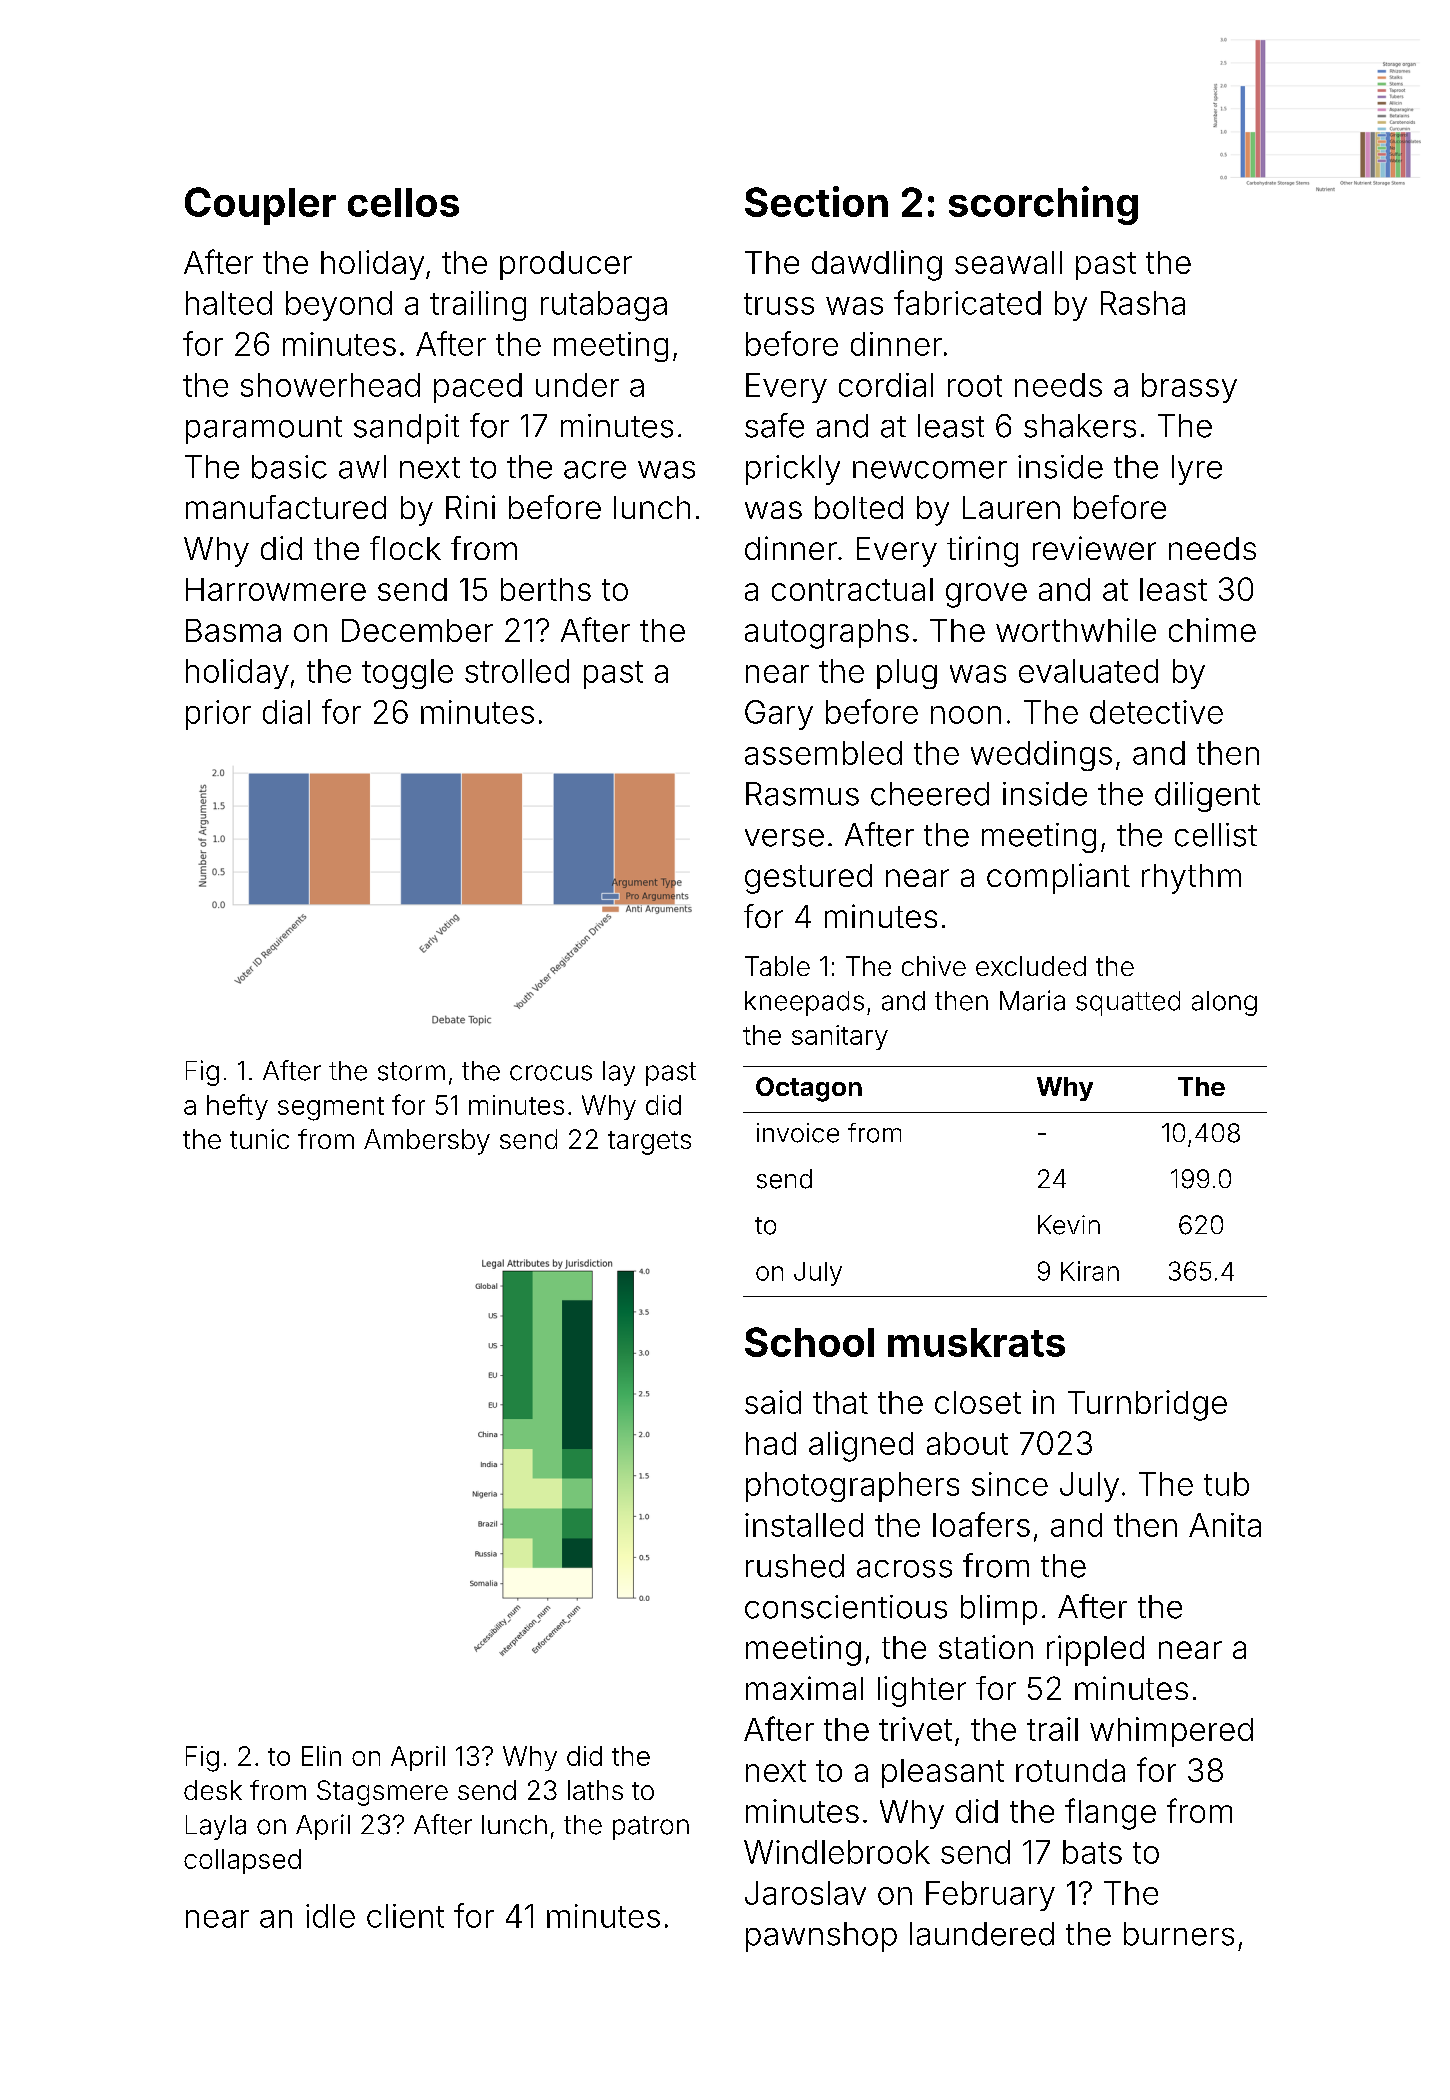 The height and width of the image is (2100, 1450). I want to click on squatted, so click(1128, 1003).
